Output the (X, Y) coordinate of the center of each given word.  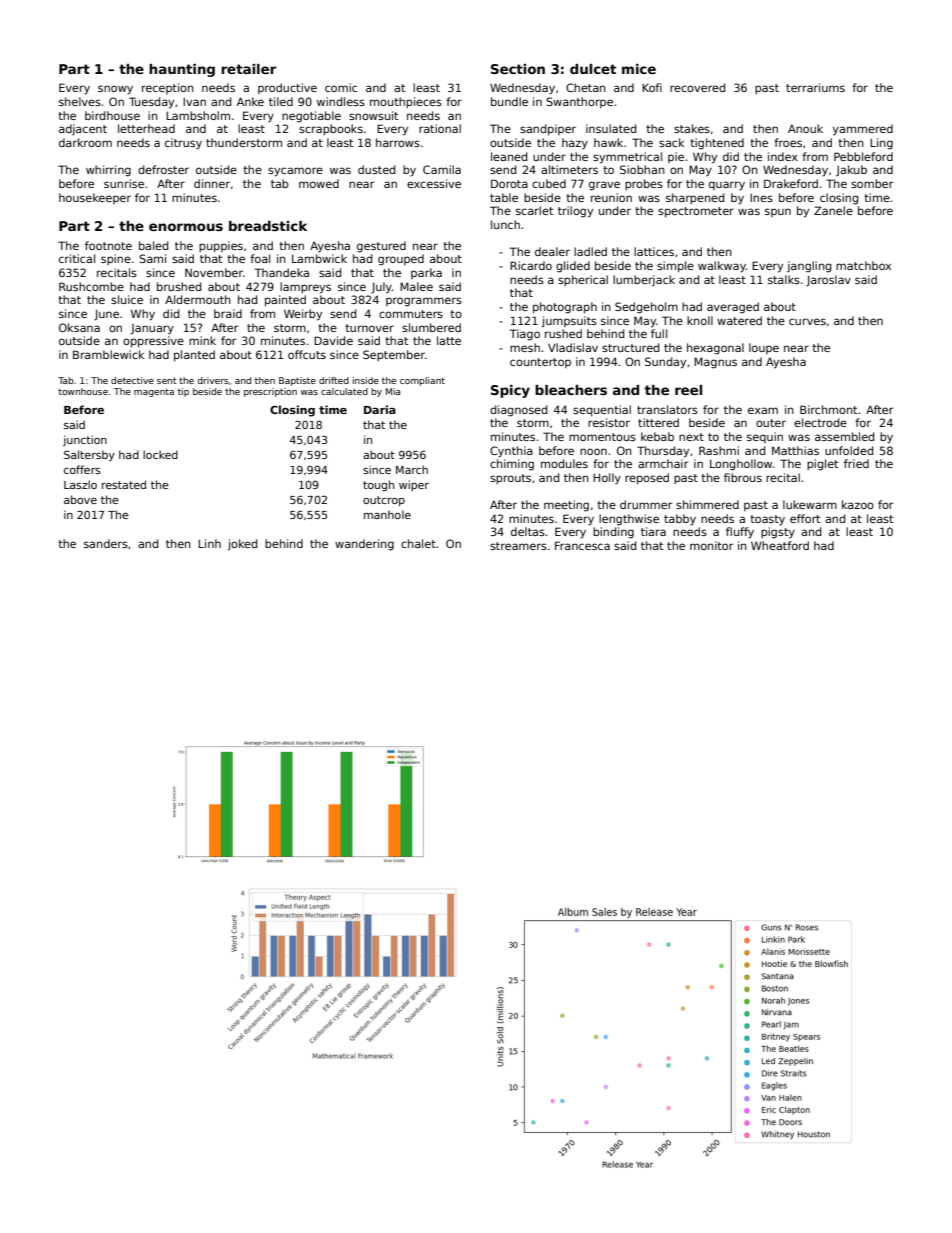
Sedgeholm (646, 308)
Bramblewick (108, 354)
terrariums (815, 87)
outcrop (384, 501)
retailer (249, 69)
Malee (416, 286)
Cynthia (511, 452)
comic (341, 87)
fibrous (743, 477)
